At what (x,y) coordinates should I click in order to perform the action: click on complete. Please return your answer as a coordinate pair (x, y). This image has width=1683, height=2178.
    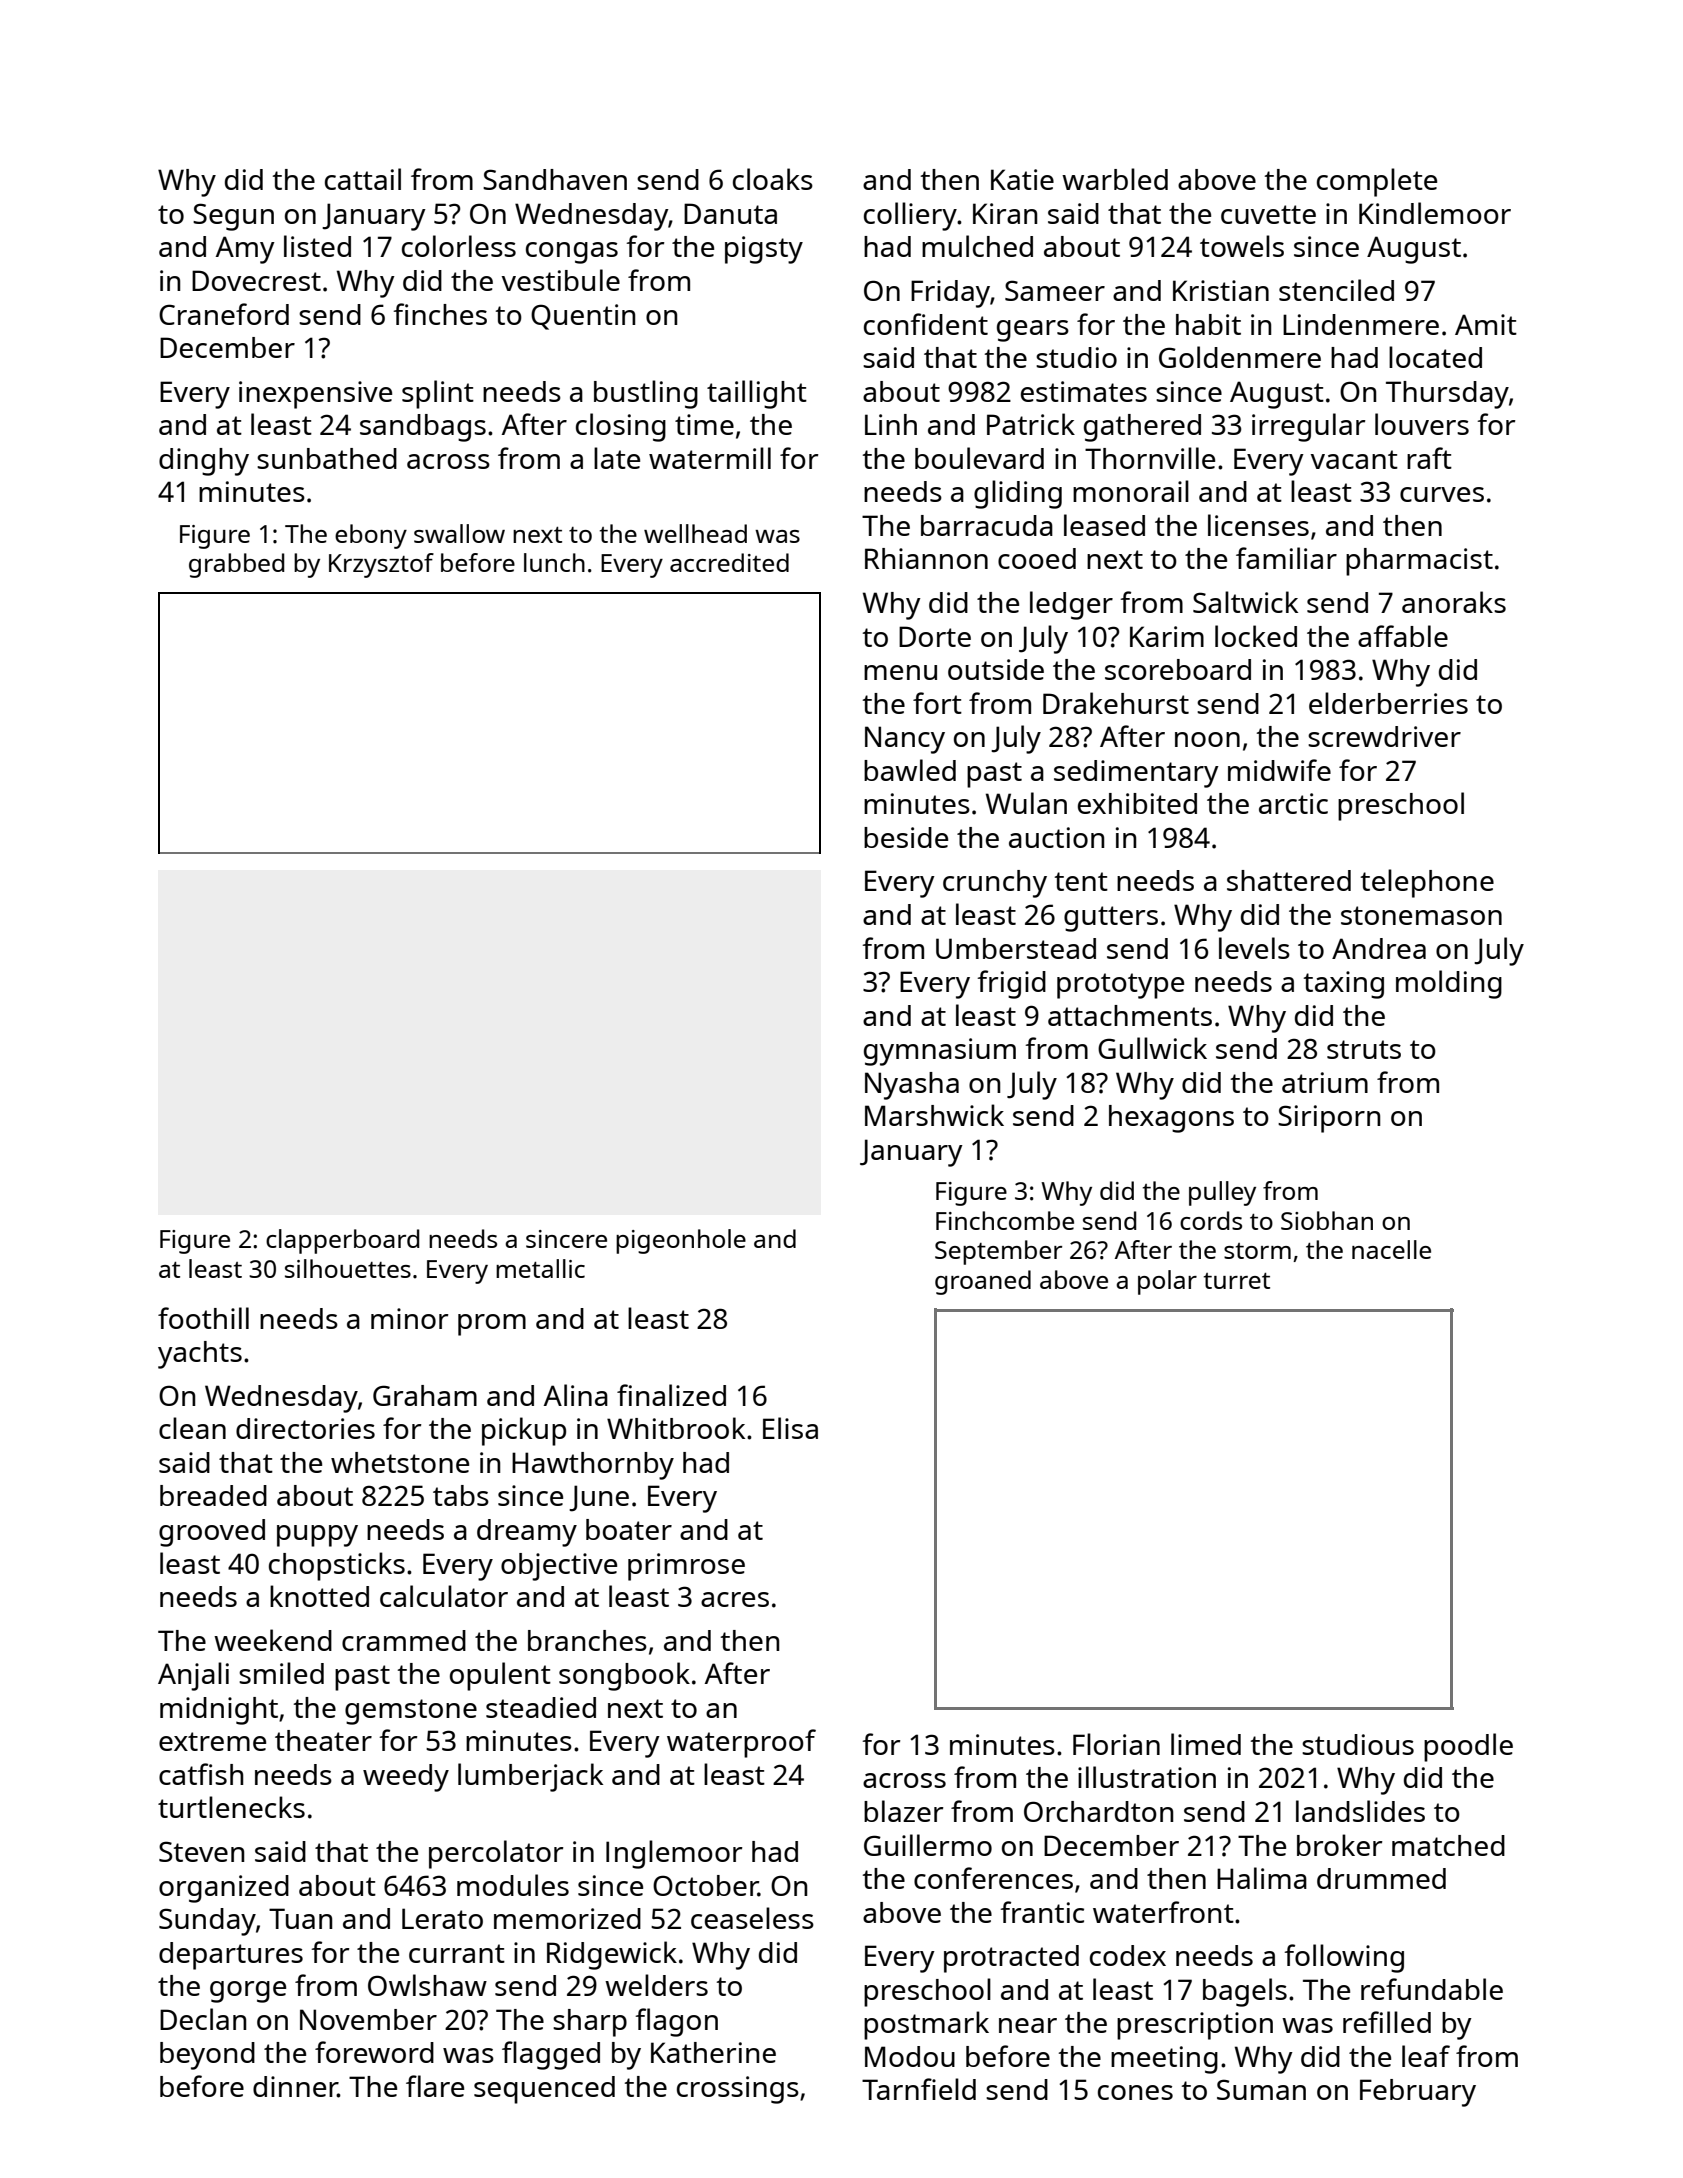
    Looking at the image, I should click on (1377, 182).
